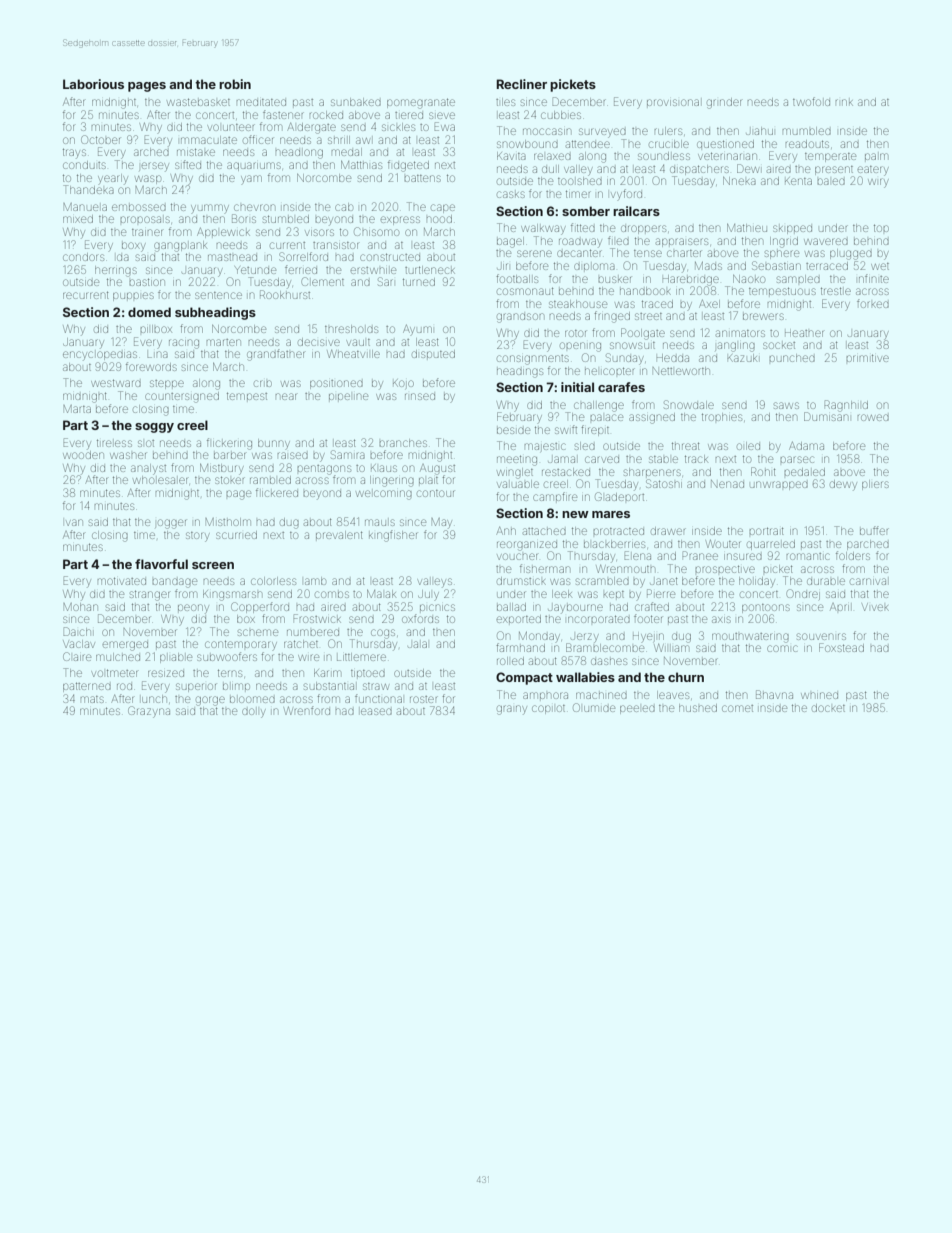 Image resolution: width=952 pixels, height=1233 pixels. What do you see at coordinates (93, 84) in the page?
I see `Laborious` at bounding box center [93, 84].
